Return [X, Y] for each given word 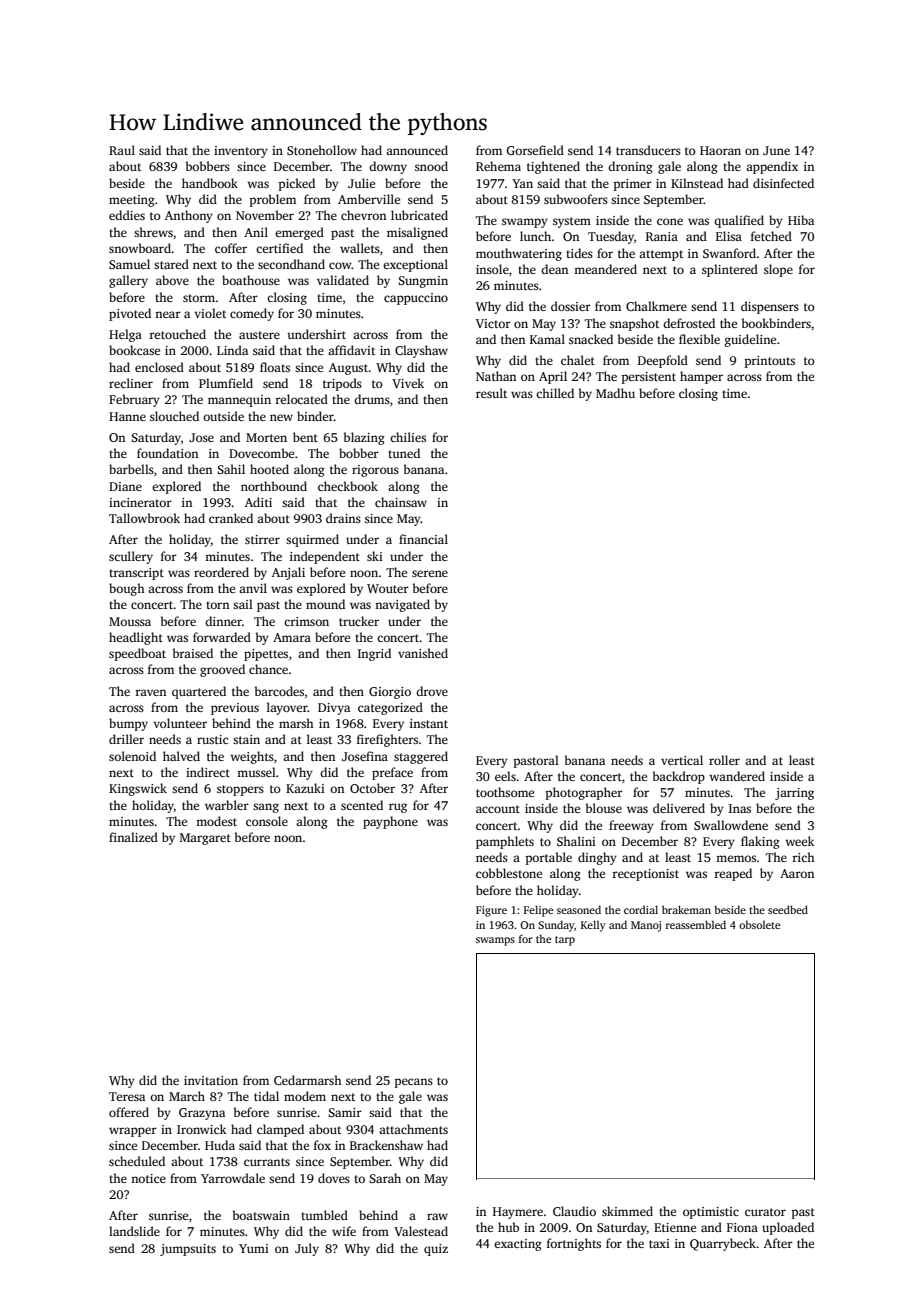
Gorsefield [535, 150]
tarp [565, 941]
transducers [648, 150]
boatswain [261, 1215]
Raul [122, 150]
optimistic [711, 1213]
